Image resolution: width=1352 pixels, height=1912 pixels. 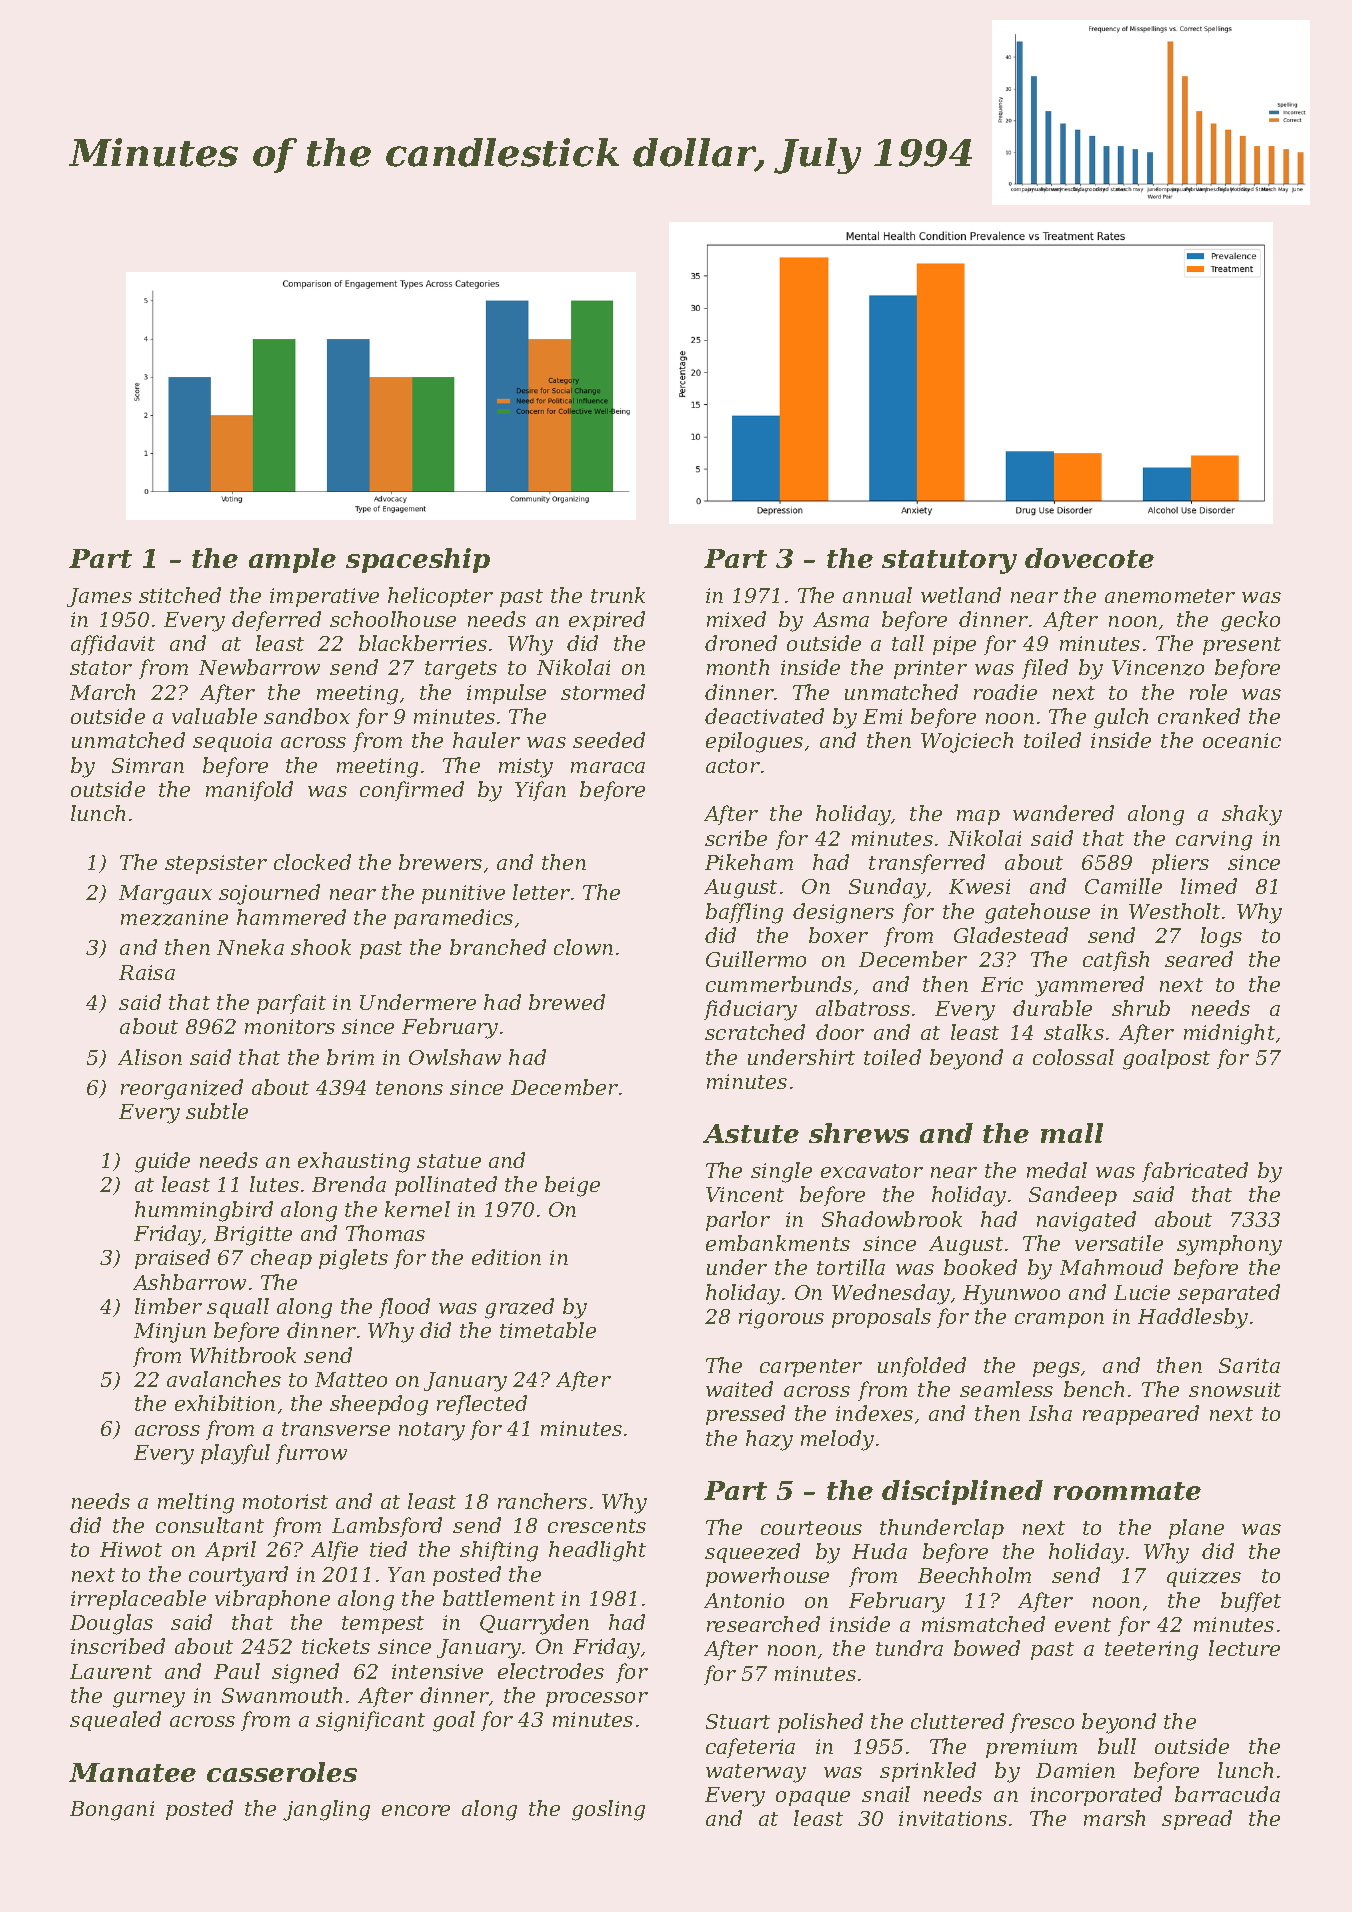 What do you see at coordinates (416, 1810) in the document?
I see `encore` at bounding box center [416, 1810].
